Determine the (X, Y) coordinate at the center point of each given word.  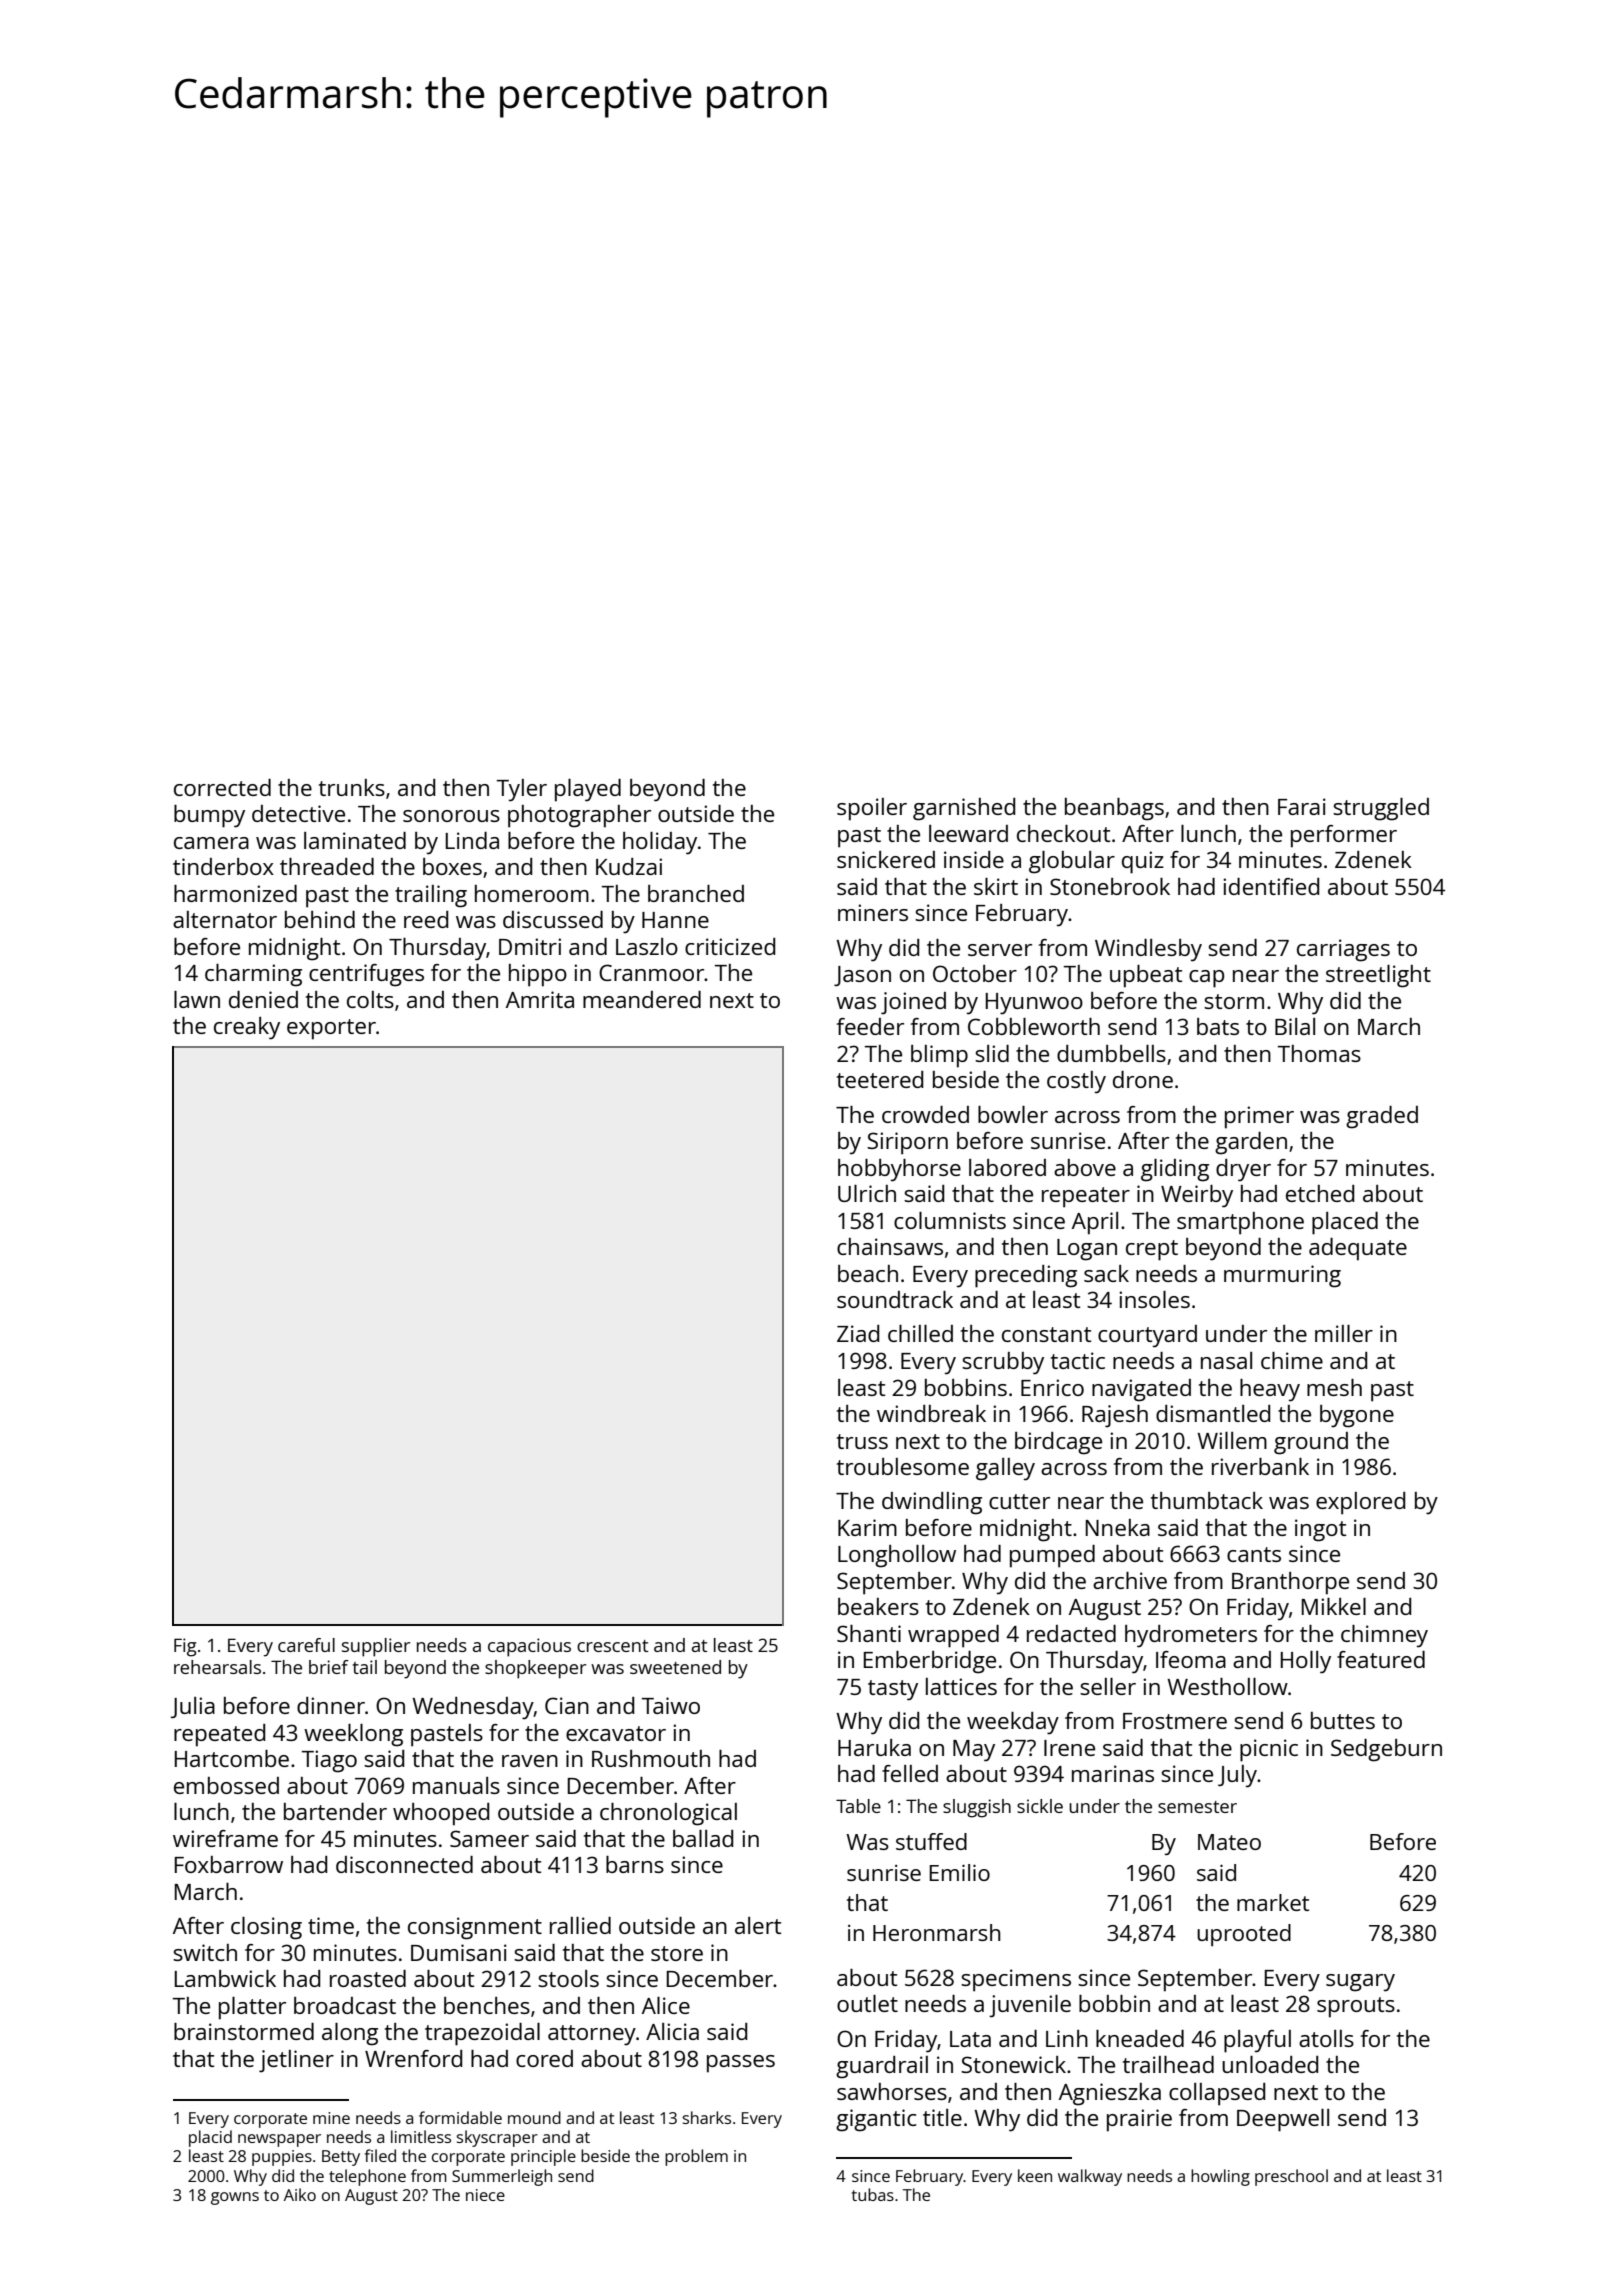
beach (868, 1273)
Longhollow (897, 1556)
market (1273, 1902)
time (331, 1925)
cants (1254, 1554)
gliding (1175, 1170)
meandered (642, 999)
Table (858, 1806)
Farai (1302, 806)
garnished (964, 809)
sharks (707, 2117)
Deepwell (1283, 2120)
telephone (367, 2177)
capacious (529, 1647)
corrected (222, 787)
